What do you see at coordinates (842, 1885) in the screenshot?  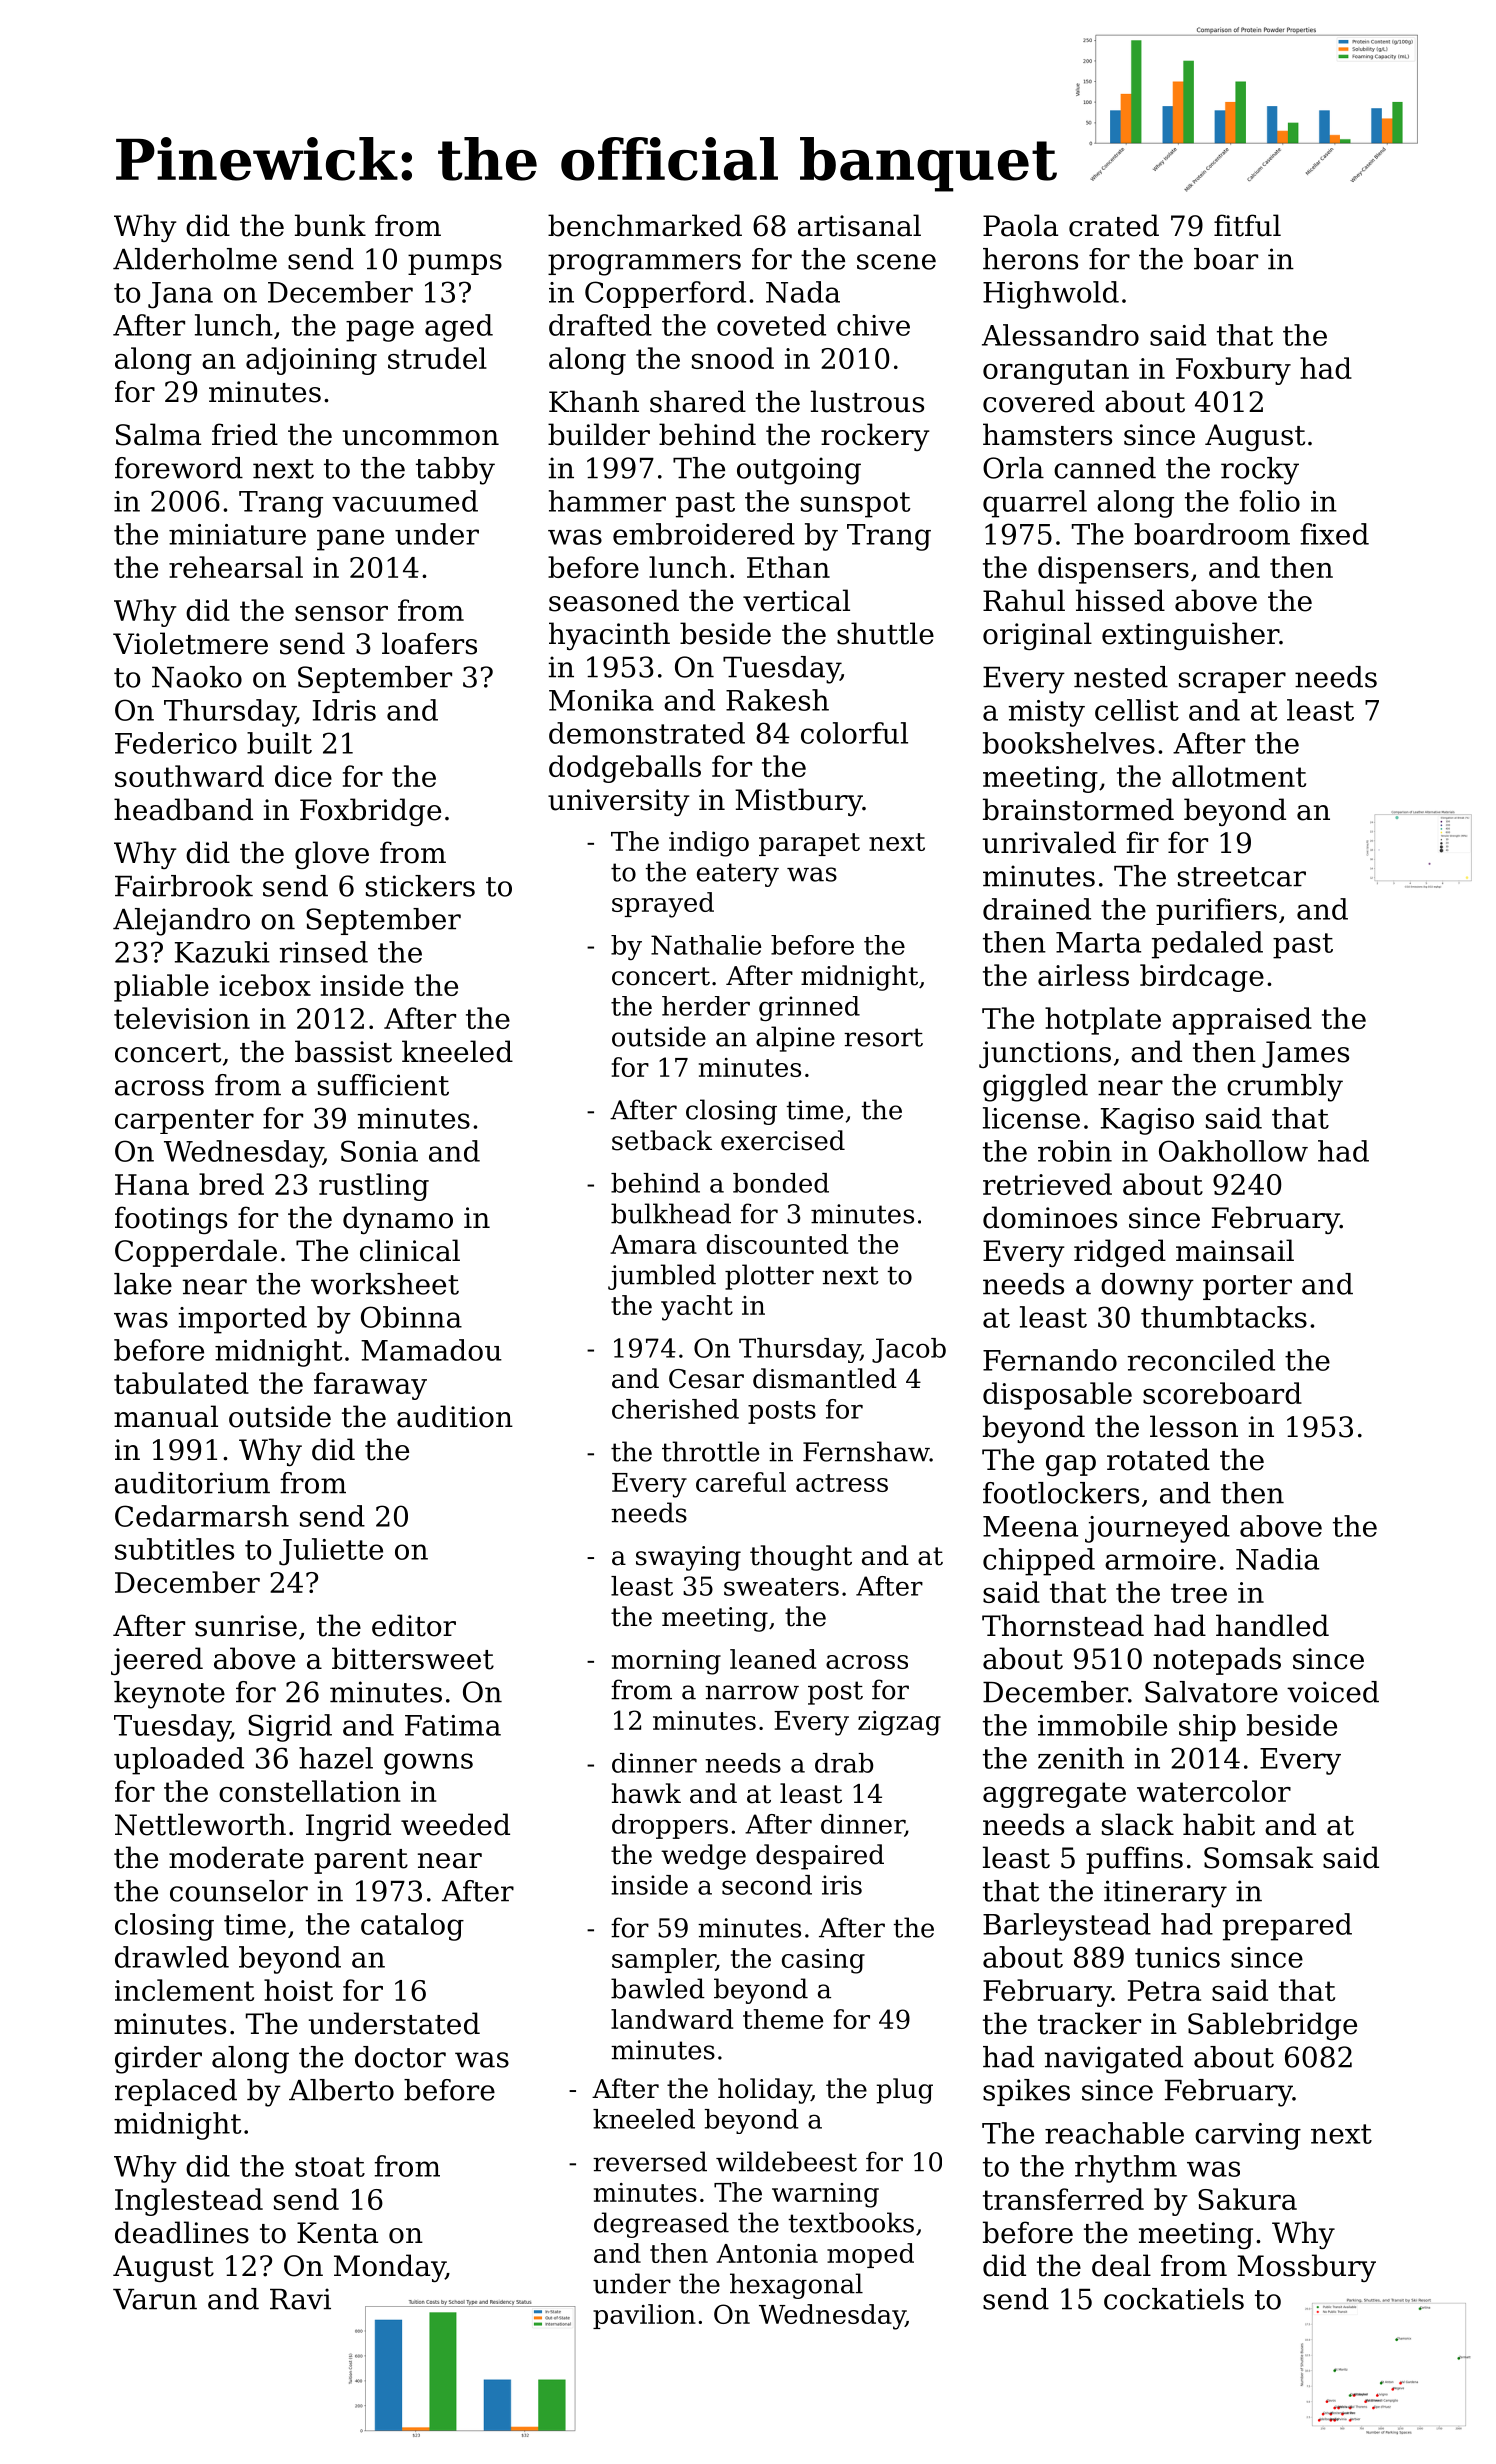 I see `iris` at bounding box center [842, 1885].
